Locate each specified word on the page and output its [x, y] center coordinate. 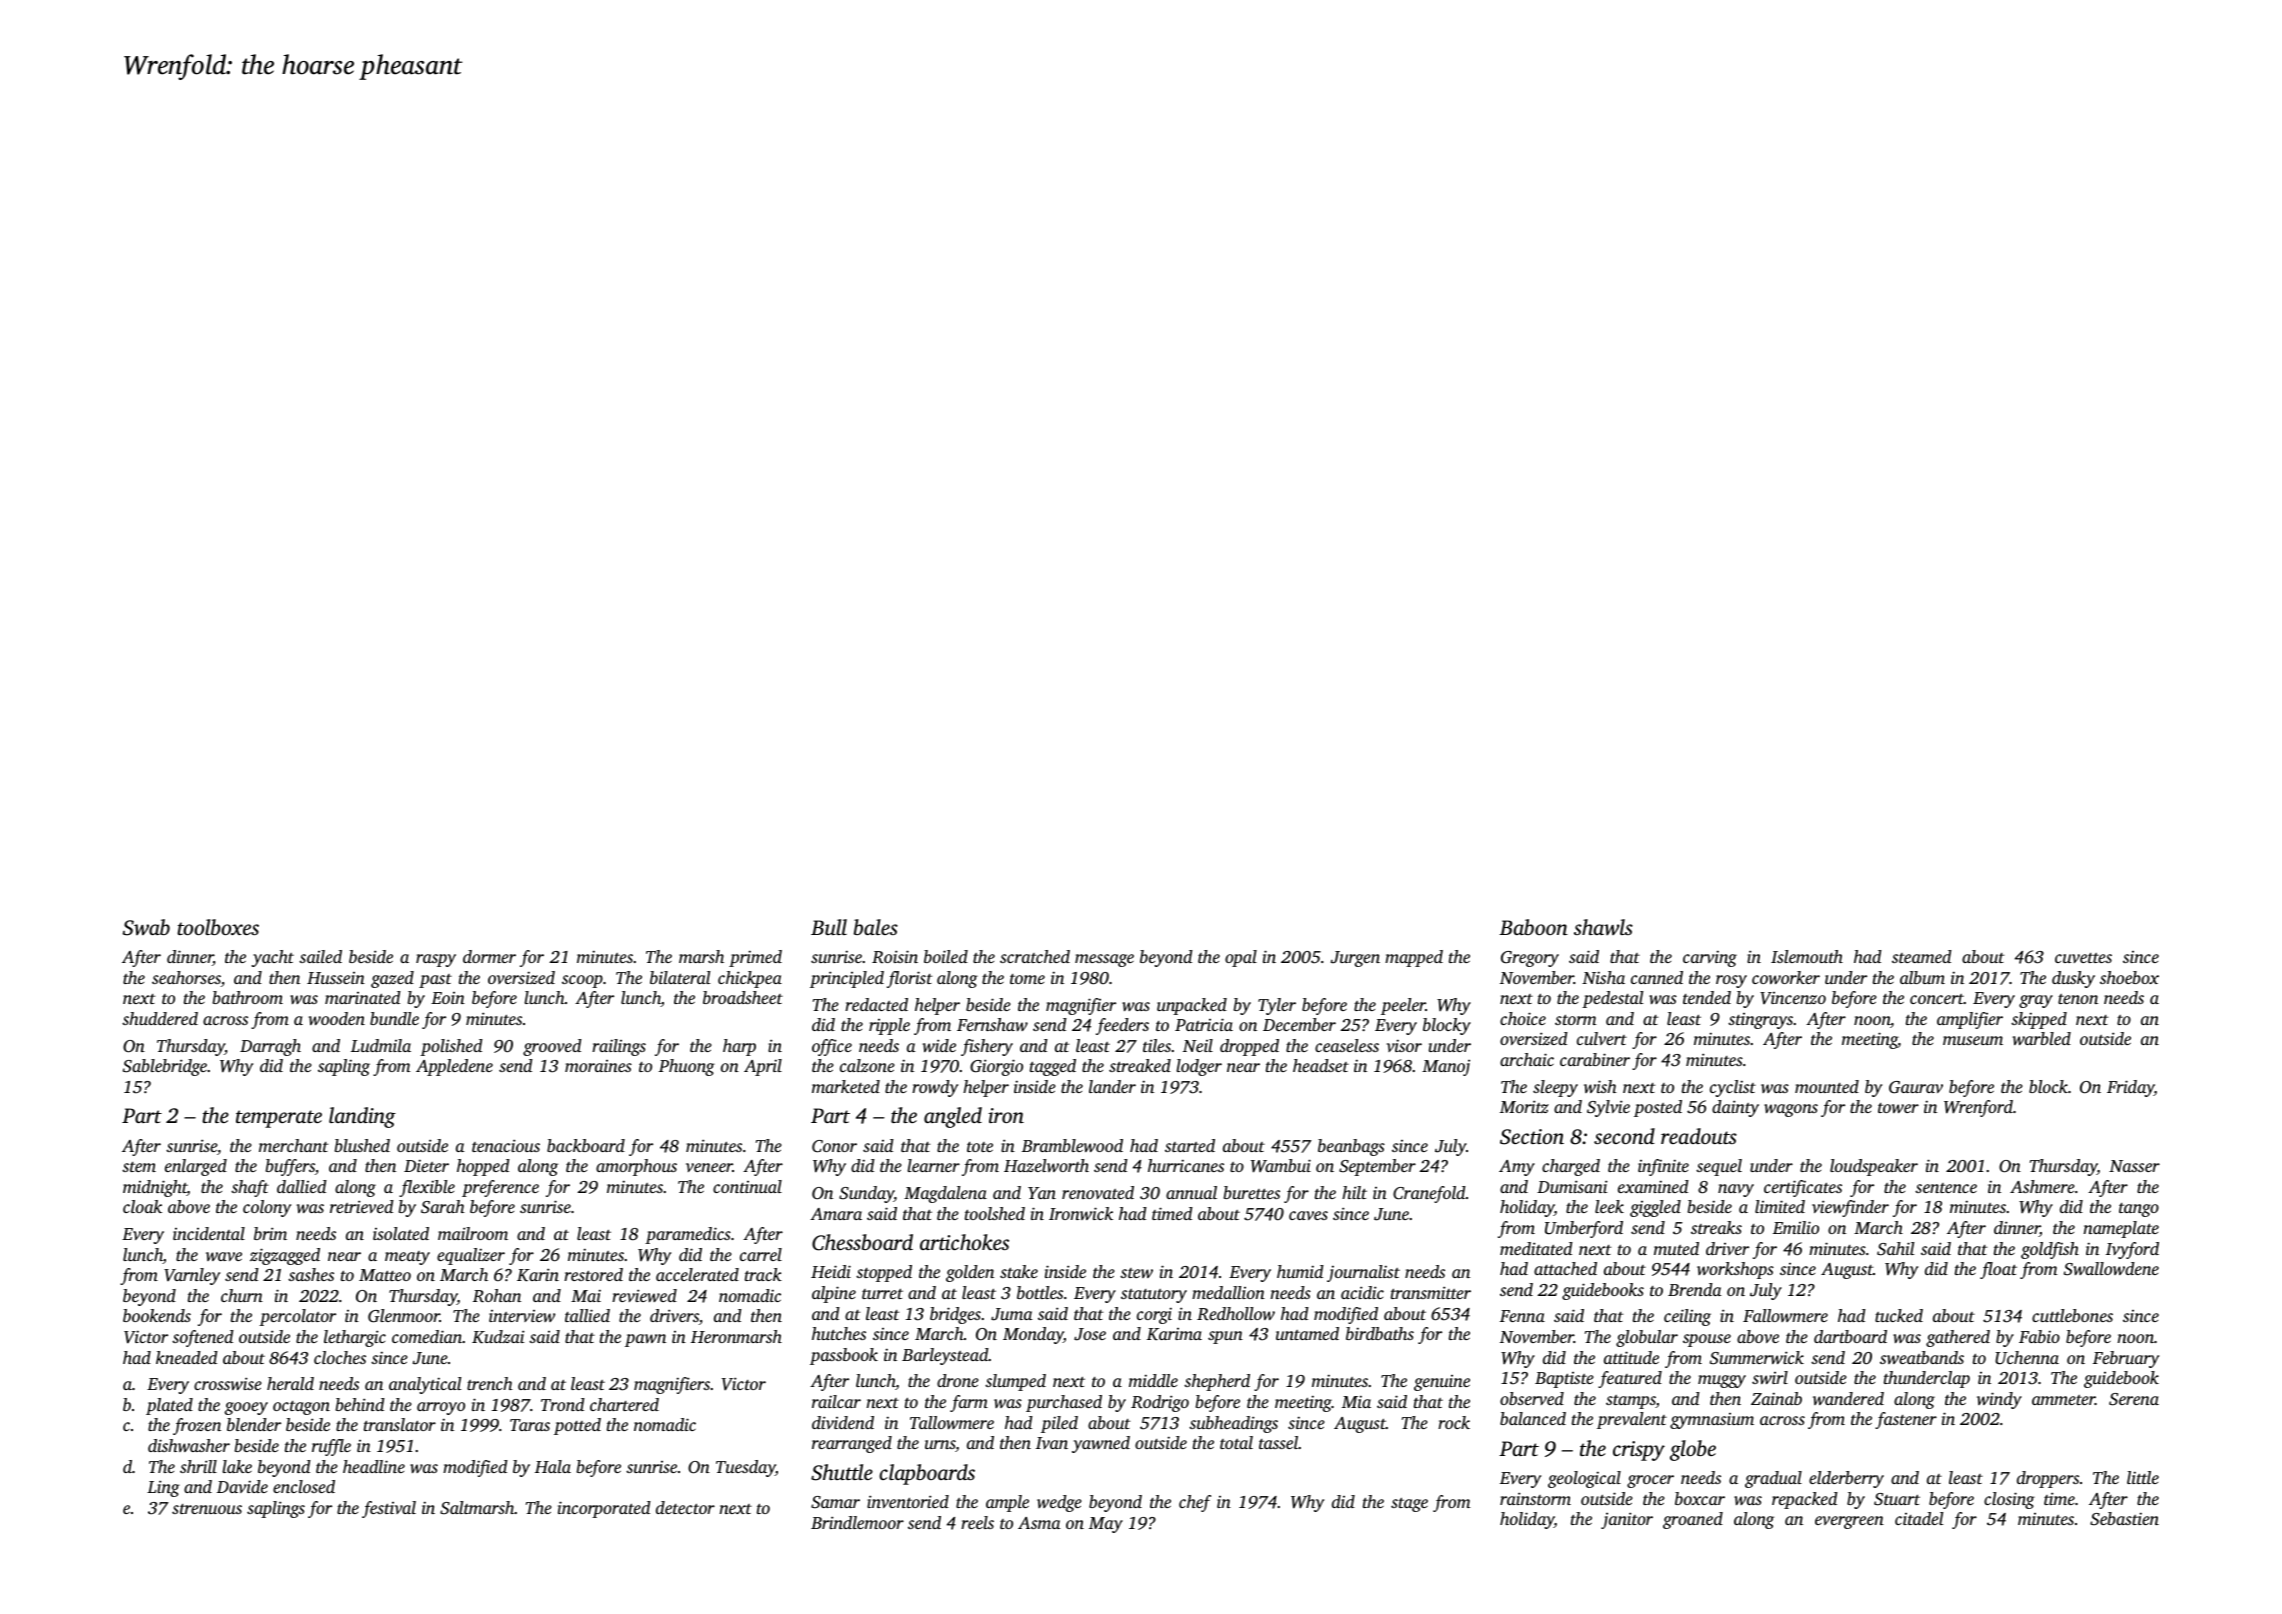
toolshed [995, 1213]
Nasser [2134, 1166]
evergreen [1849, 1522]
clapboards [927, 1474]
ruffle [331, 1447]
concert [1937, 999]
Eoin [448, 998]
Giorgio [996, 1067]
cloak [142, 1206]
